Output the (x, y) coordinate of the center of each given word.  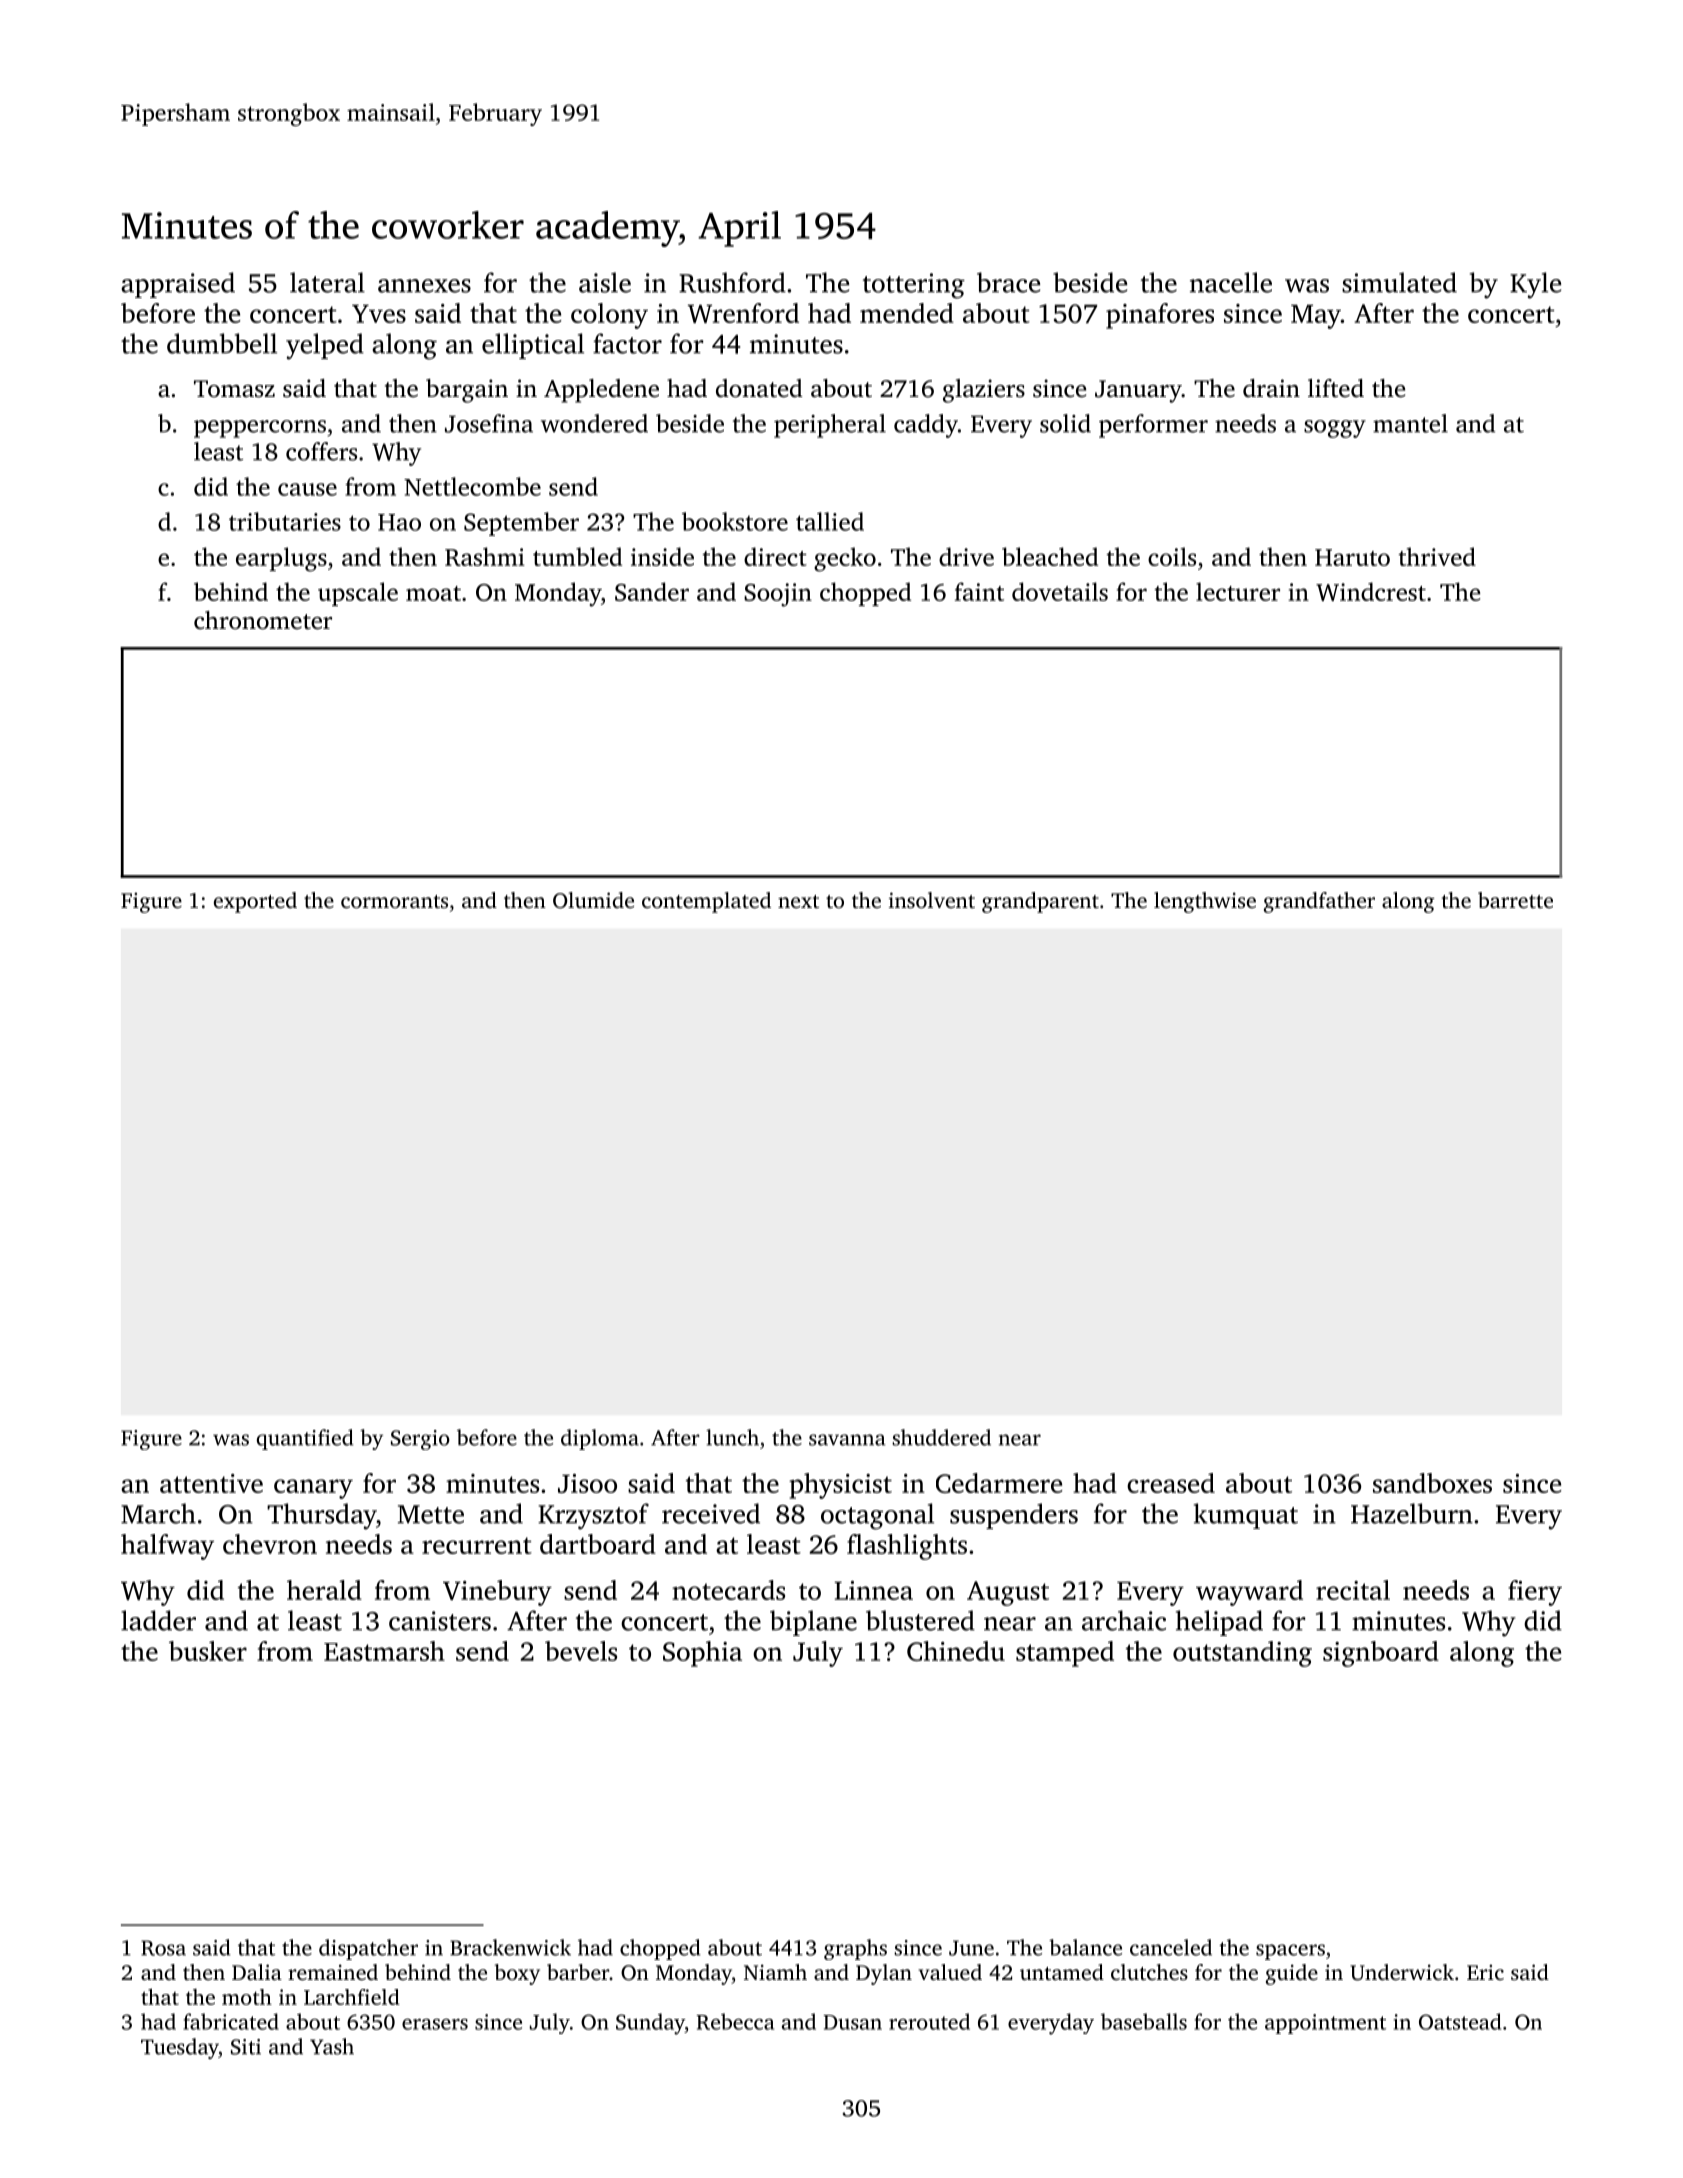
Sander (652, 591)
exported (255, 902)
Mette (431, 1514)
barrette (1515, 900)
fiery (1535, 1593)
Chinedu (956, 1651)
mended (907, 313)
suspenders (1014, 1516)
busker (208, 1651)
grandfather (1319, 902)
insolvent (932, 900)
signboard (1381, 1654)
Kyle (1535, 285)
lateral (327, 282)
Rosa (163, 1948)
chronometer (263, 620)
